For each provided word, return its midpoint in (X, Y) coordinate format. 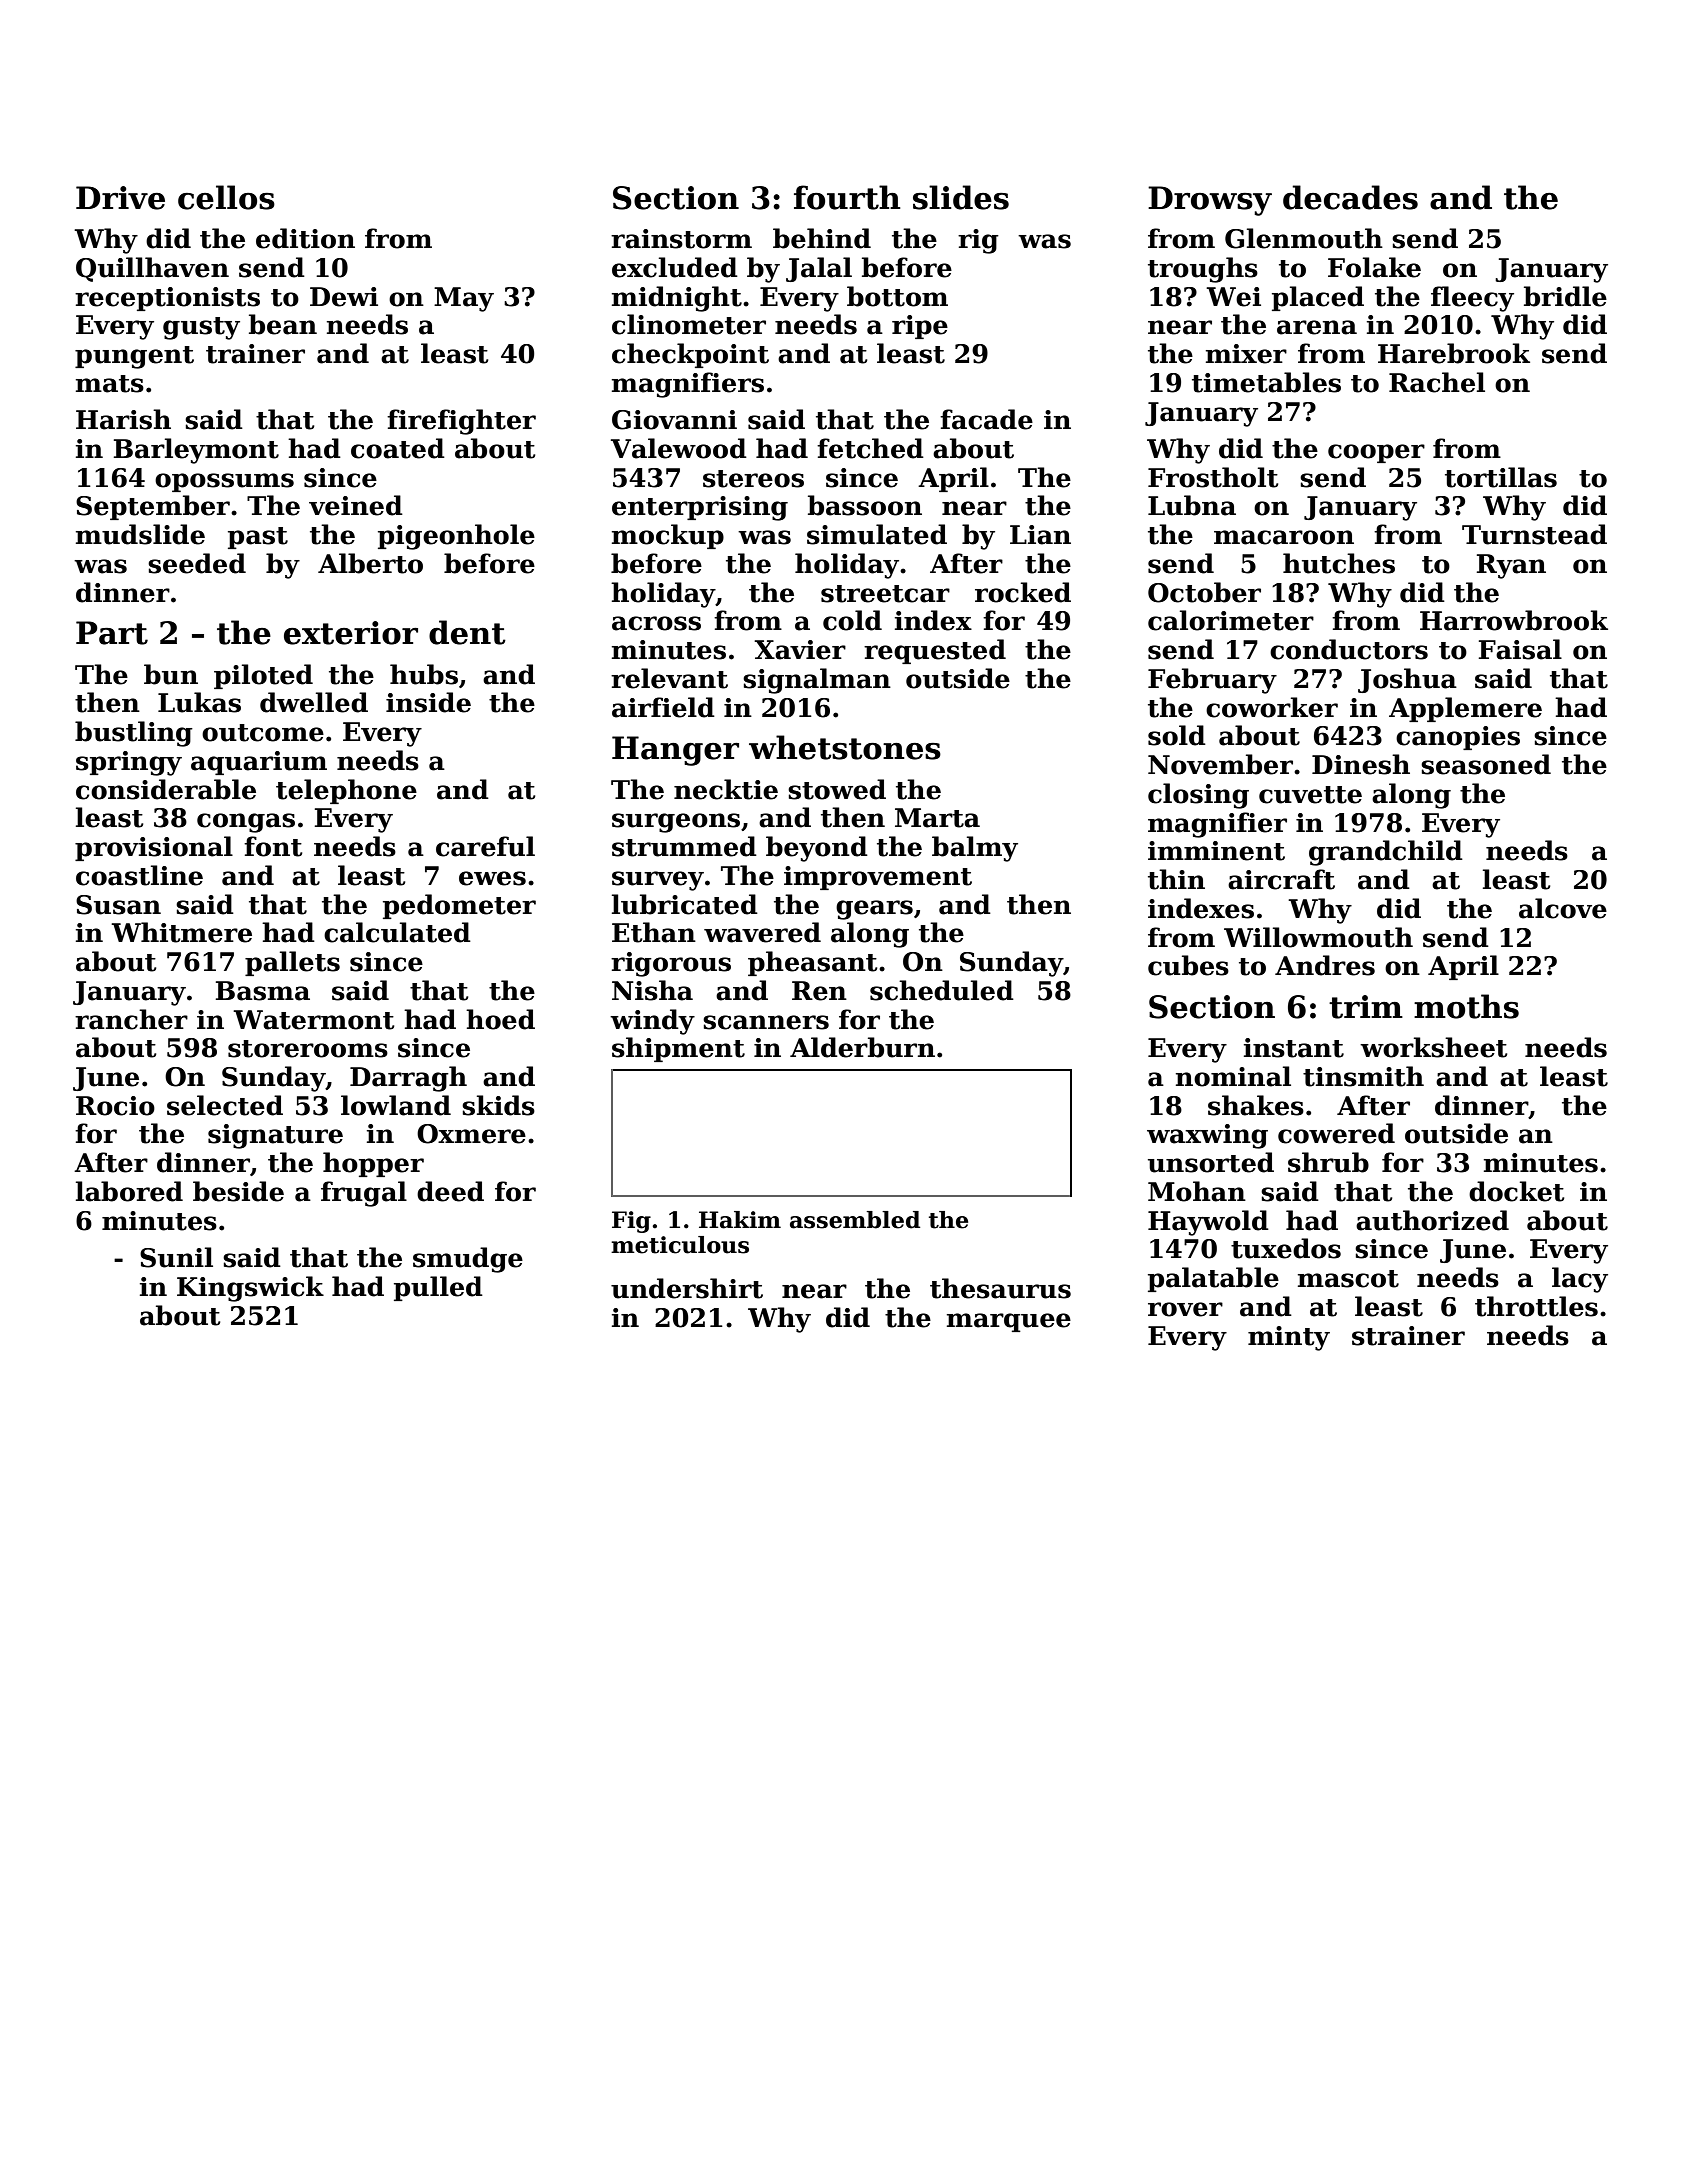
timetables (1266, 382)
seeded (197, 563)
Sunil (176, 1257)
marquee (1009, 1322)
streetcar (885, 594)
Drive (120, 198)
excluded (675, 267)
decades (1350, 197)
